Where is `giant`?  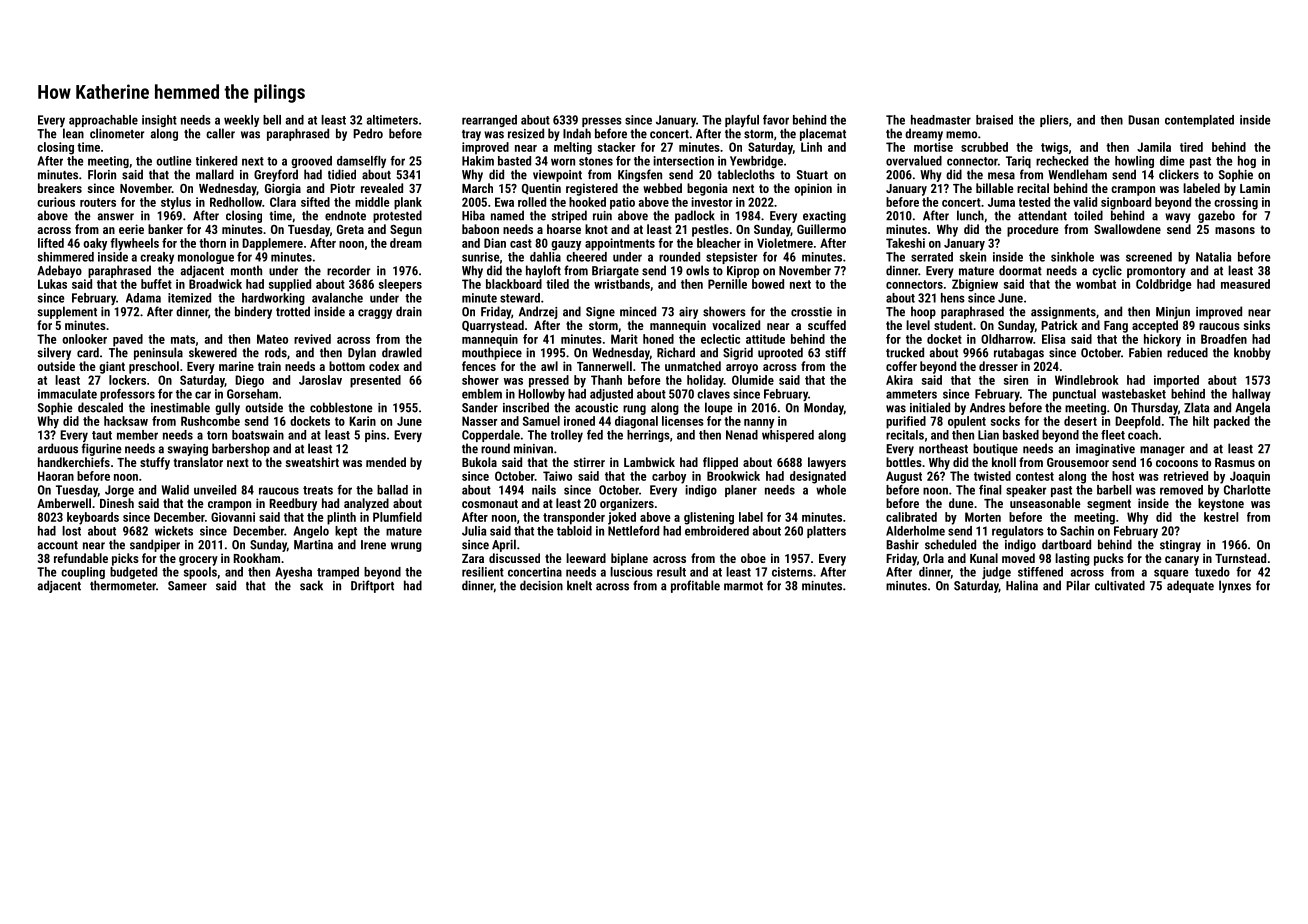
giant is located at coordinates (112, 367).
